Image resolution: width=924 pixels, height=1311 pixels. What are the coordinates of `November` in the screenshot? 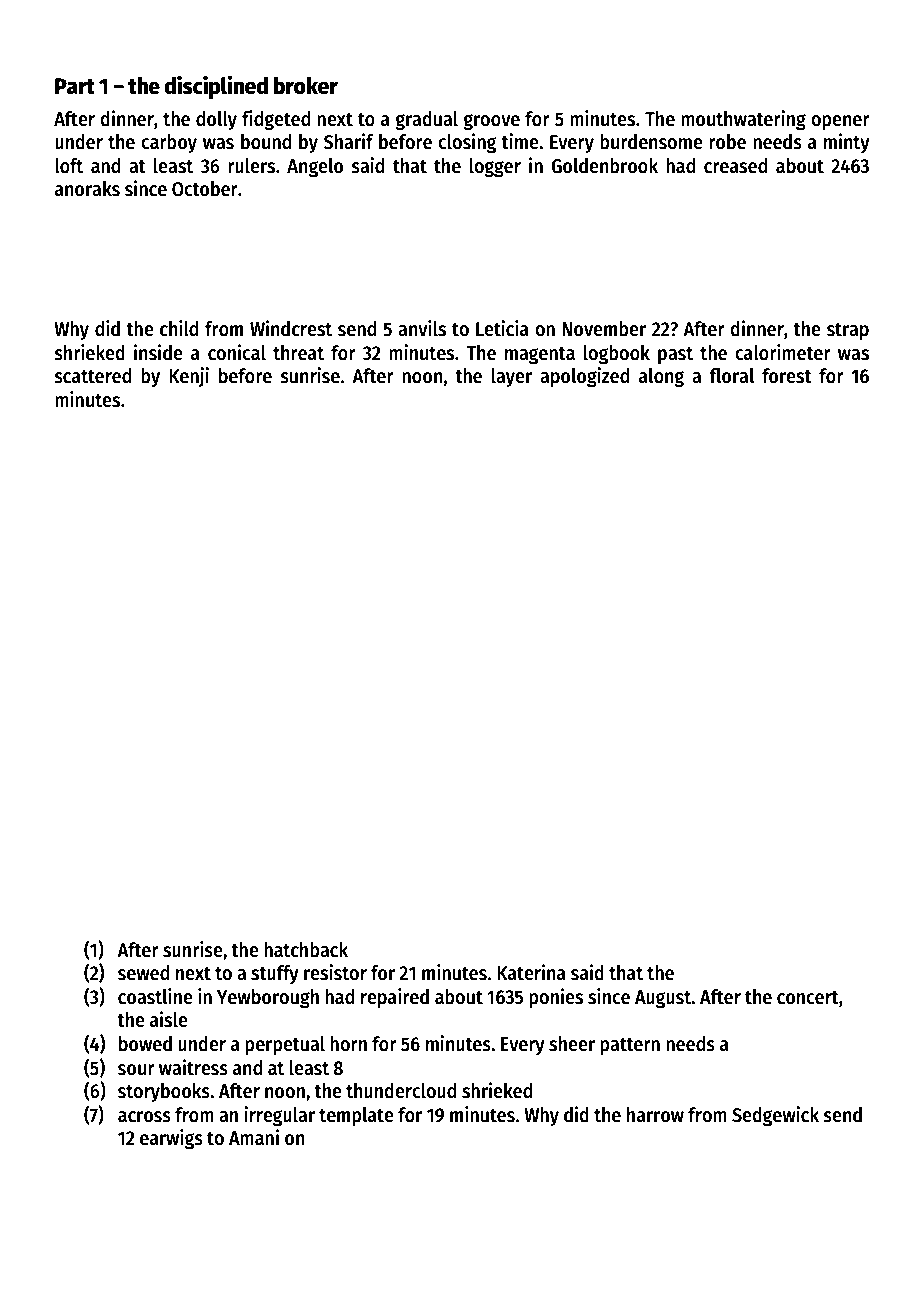 It's located at (604, 329).
